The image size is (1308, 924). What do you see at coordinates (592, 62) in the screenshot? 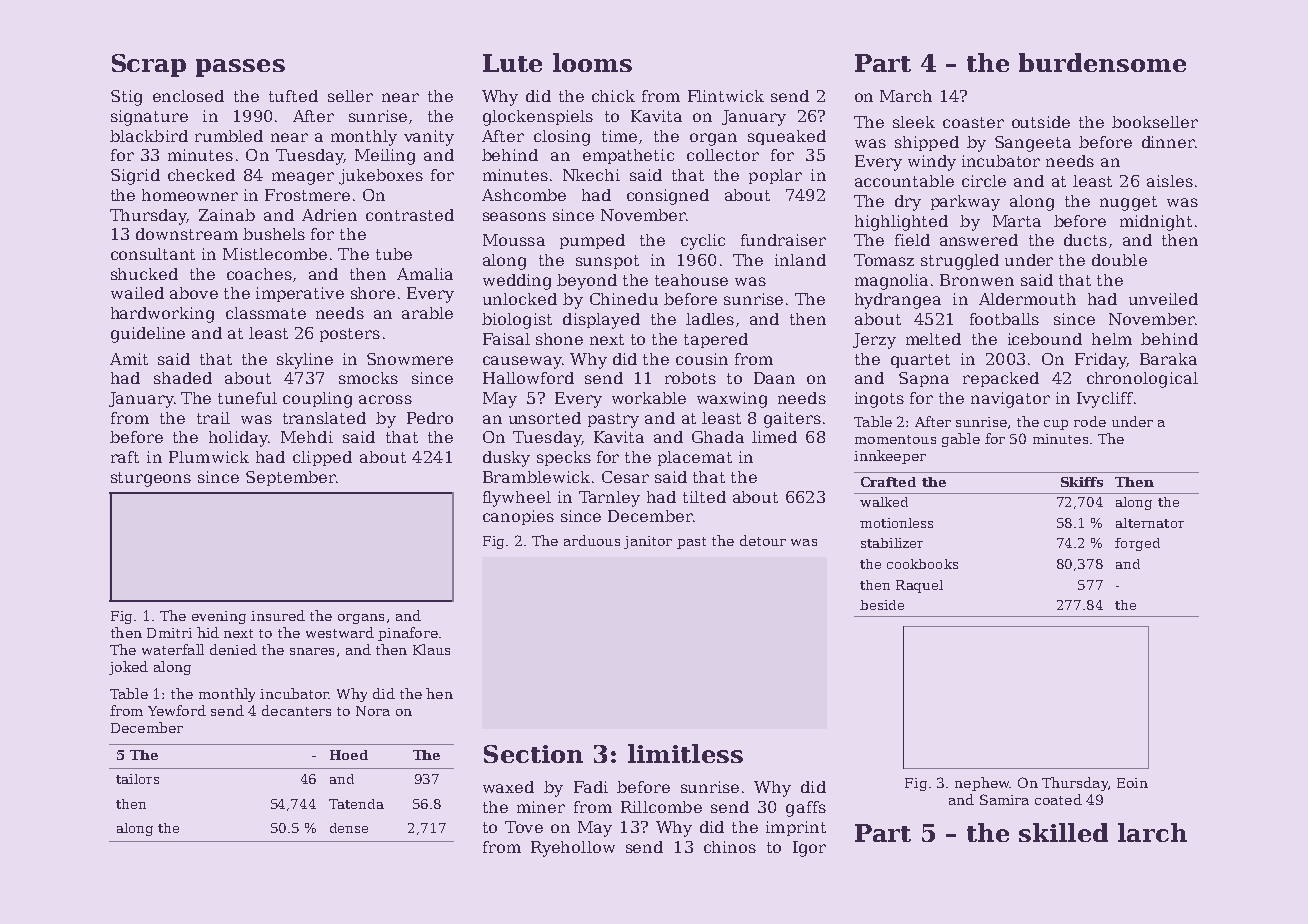
I see `looms` at bounding box center [592, 62].
